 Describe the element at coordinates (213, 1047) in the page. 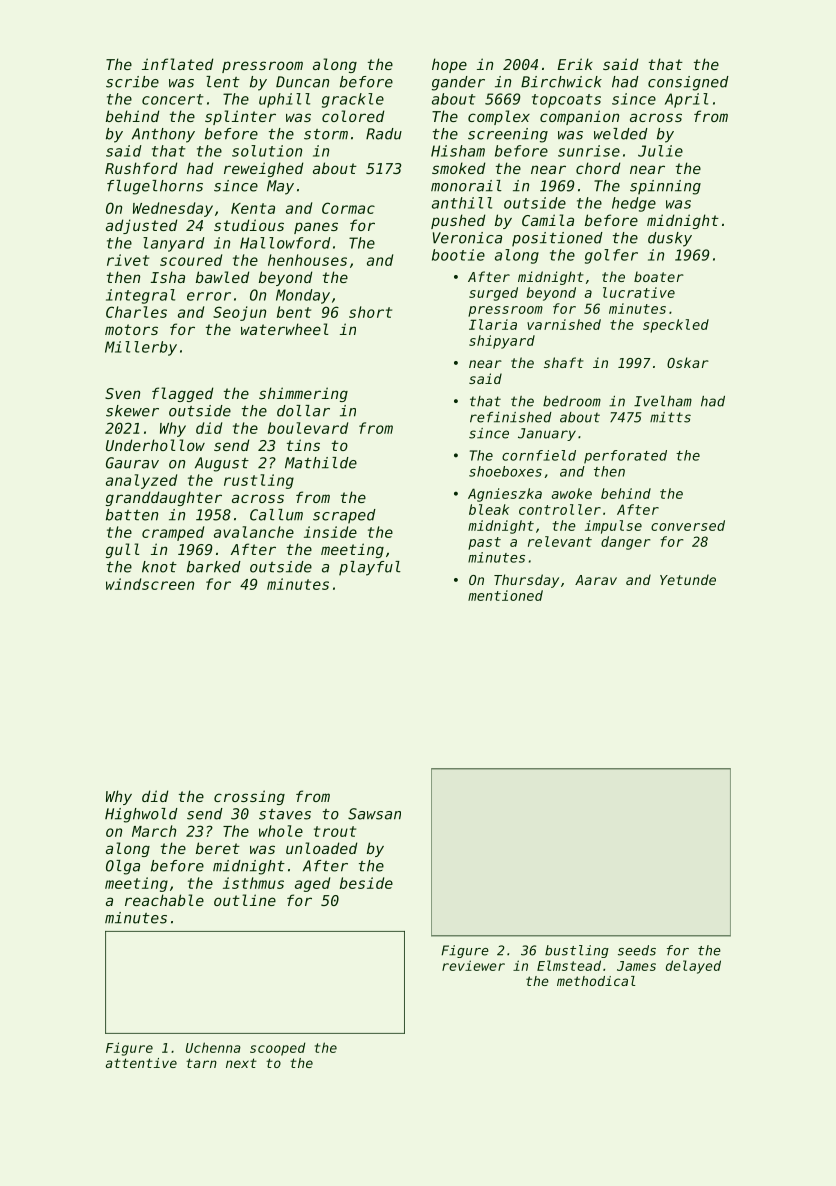

I see `Uchenna` at that location.
